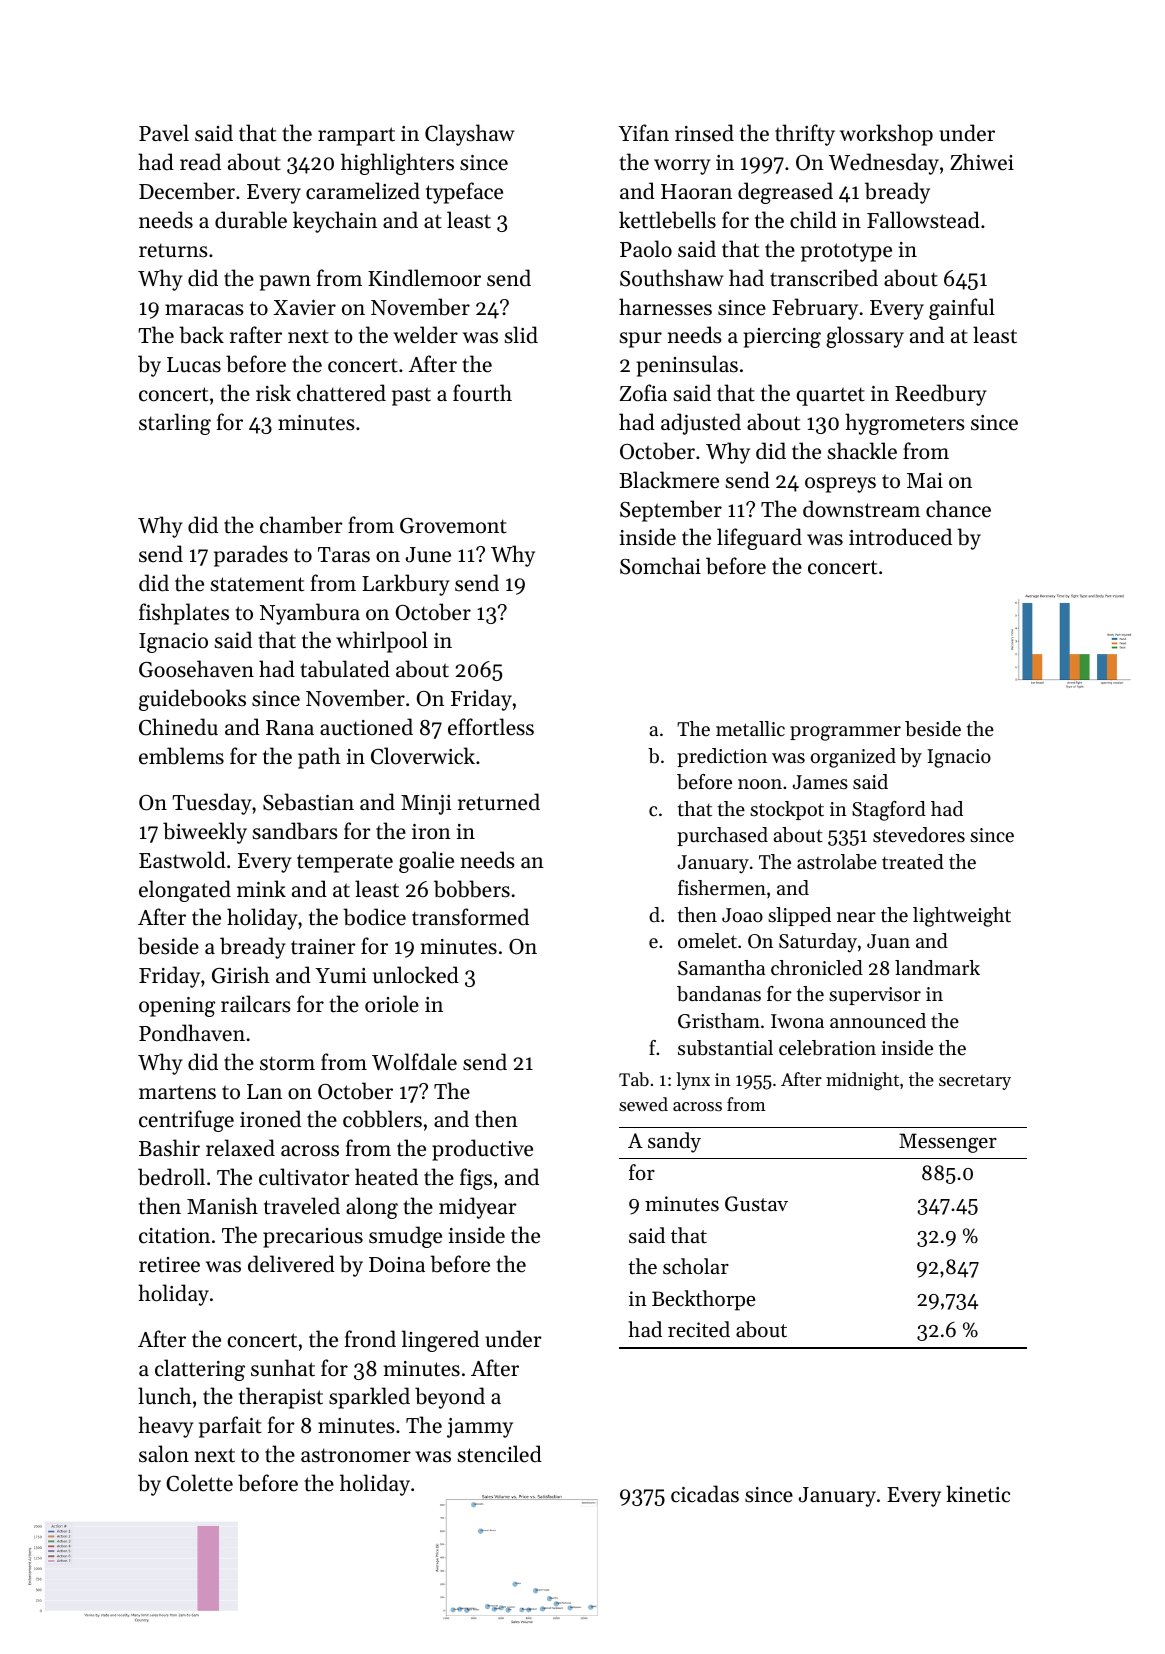 This screenshot has height=1654, width=1165. I want to click on Reedbury, so click(941, 395).
